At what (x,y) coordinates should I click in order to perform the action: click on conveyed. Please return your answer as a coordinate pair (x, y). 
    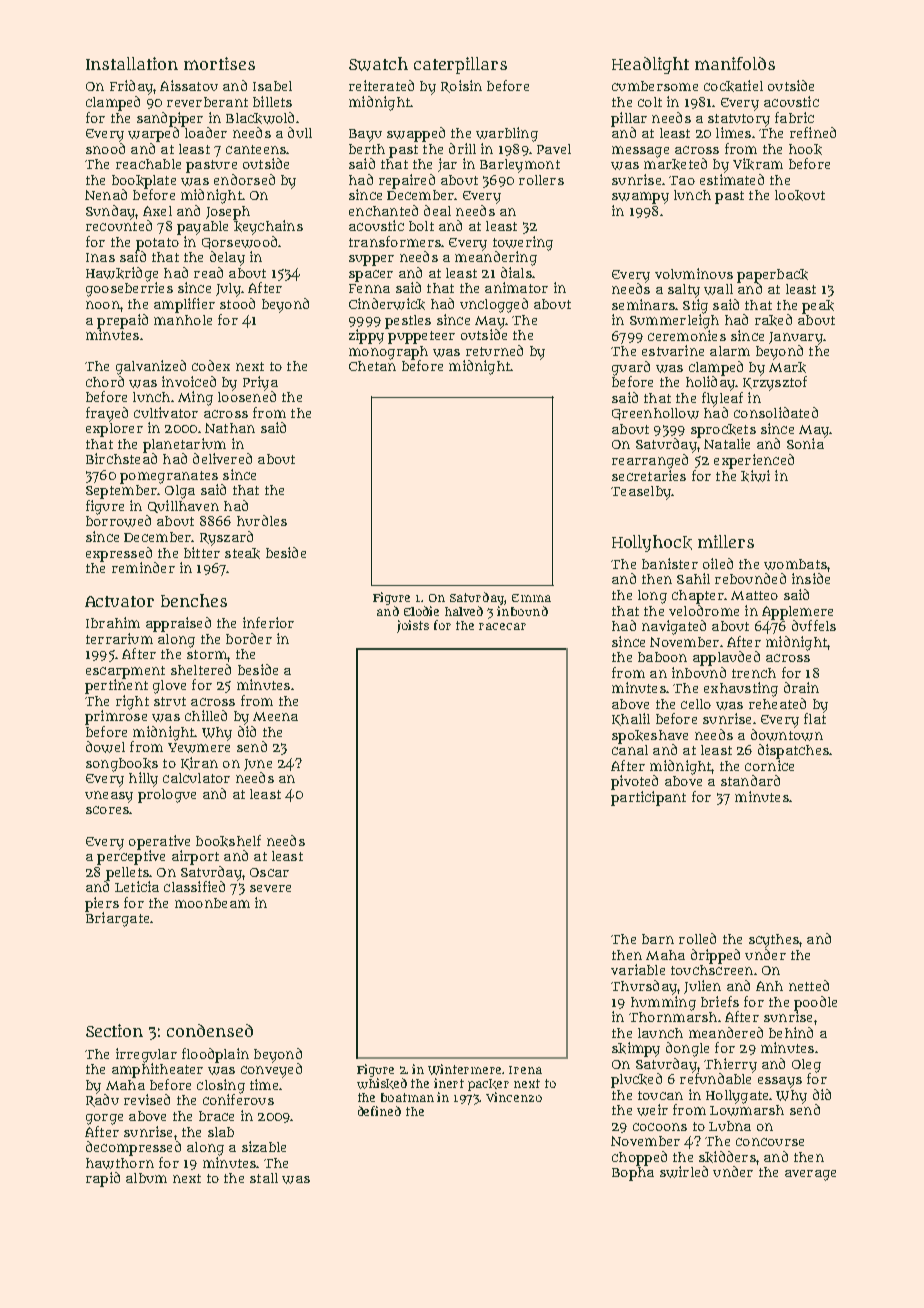
    Looking at the image, I should click on (271, 1070).
